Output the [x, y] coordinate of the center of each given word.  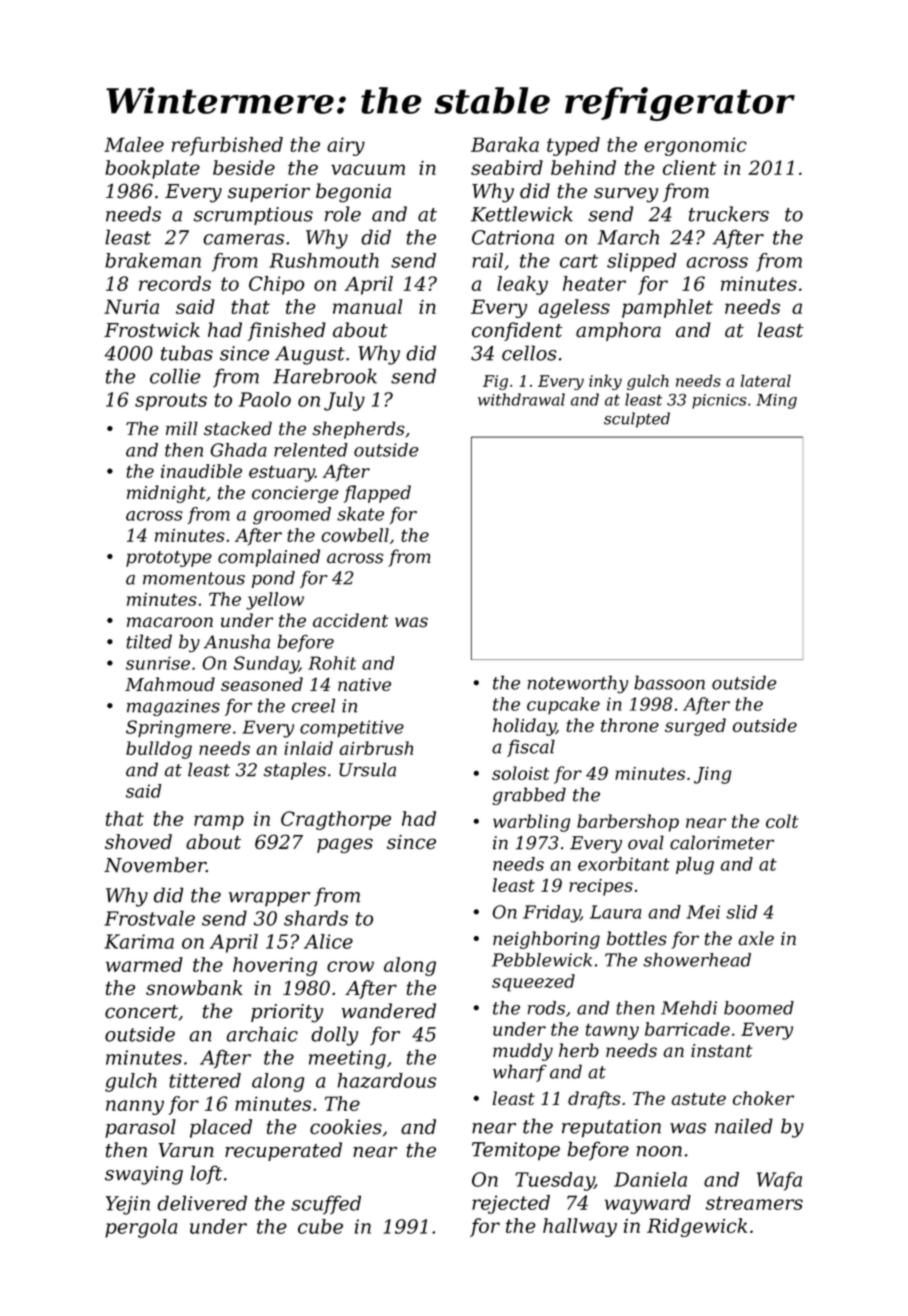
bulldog [159, 750]
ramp [219, 822]
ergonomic [695, 146]
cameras [244, 239]
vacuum [368, 169]
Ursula [367, 769]
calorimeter [722, 842]
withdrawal [521, 399]
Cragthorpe [336, 820]
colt [782, 821]
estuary [282, 473]
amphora [618, 331]
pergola [141, 1228]
